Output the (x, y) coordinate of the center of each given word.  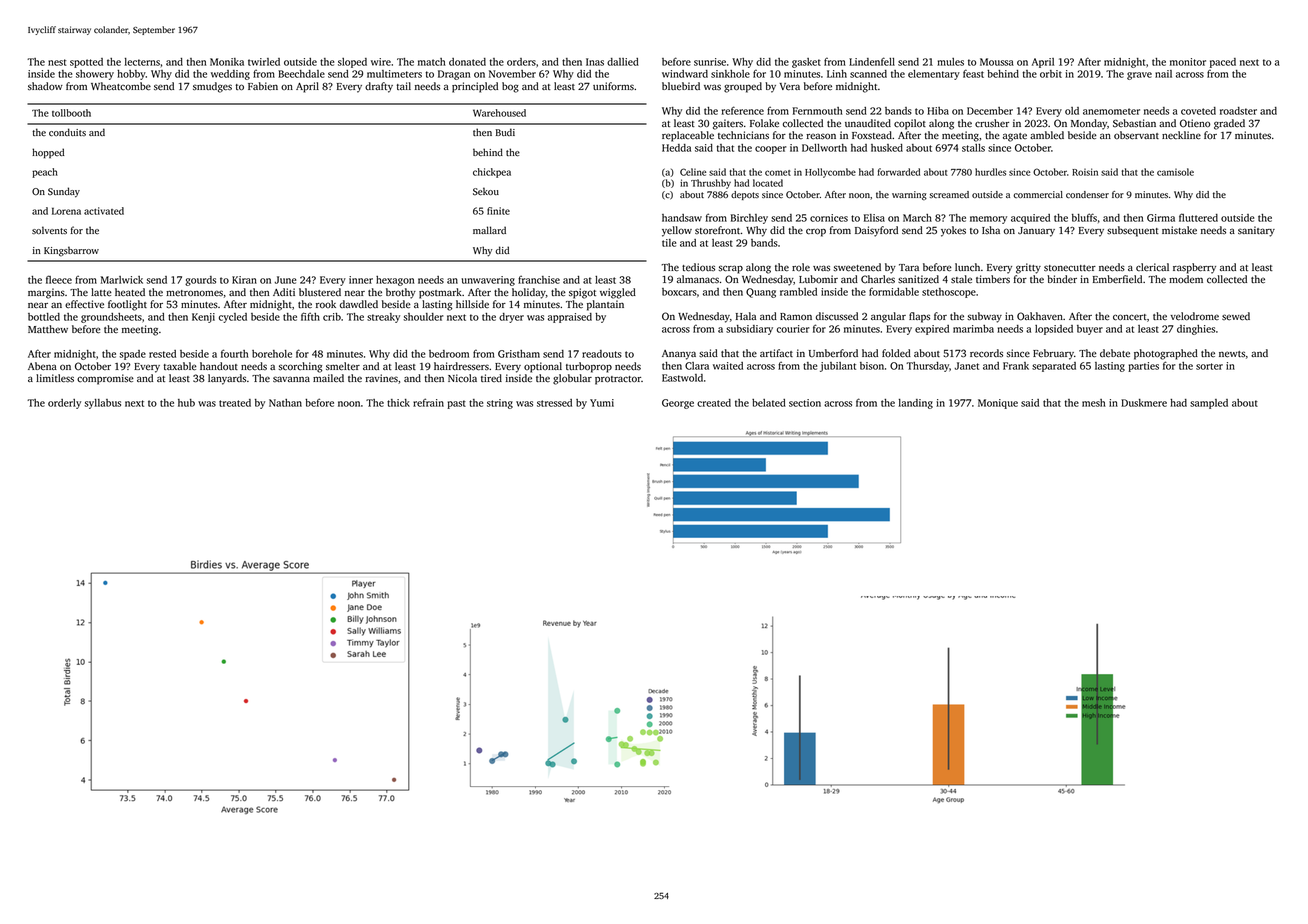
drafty (379, 87)
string (500, 404)
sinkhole (730, 74)
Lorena (66, 211)
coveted (1198, 111)
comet (778, 173)
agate (1015, 137)
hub (186, 403)
